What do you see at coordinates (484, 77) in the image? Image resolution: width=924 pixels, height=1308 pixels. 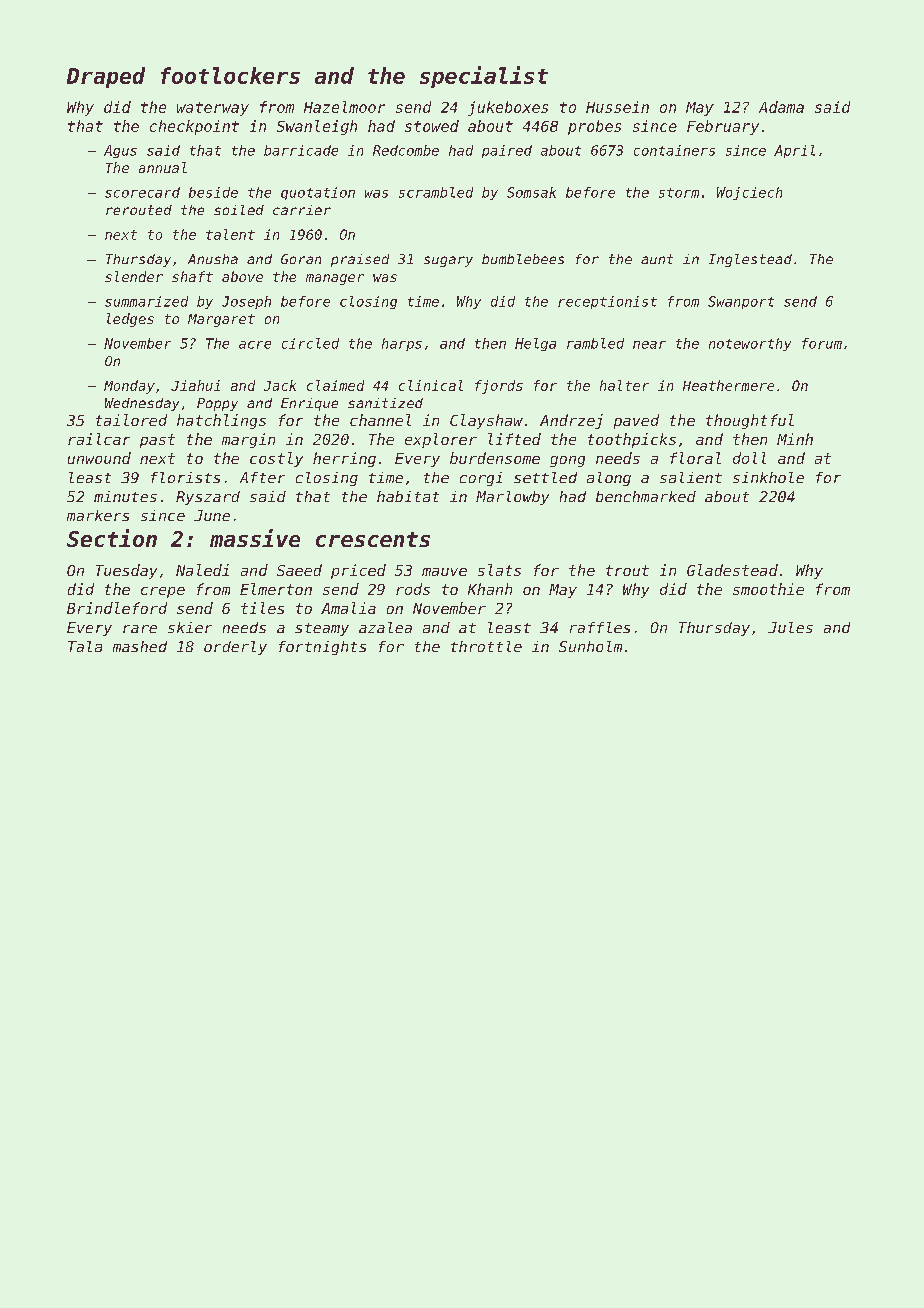 I see `specialist` at bounding box center [484, 77].
